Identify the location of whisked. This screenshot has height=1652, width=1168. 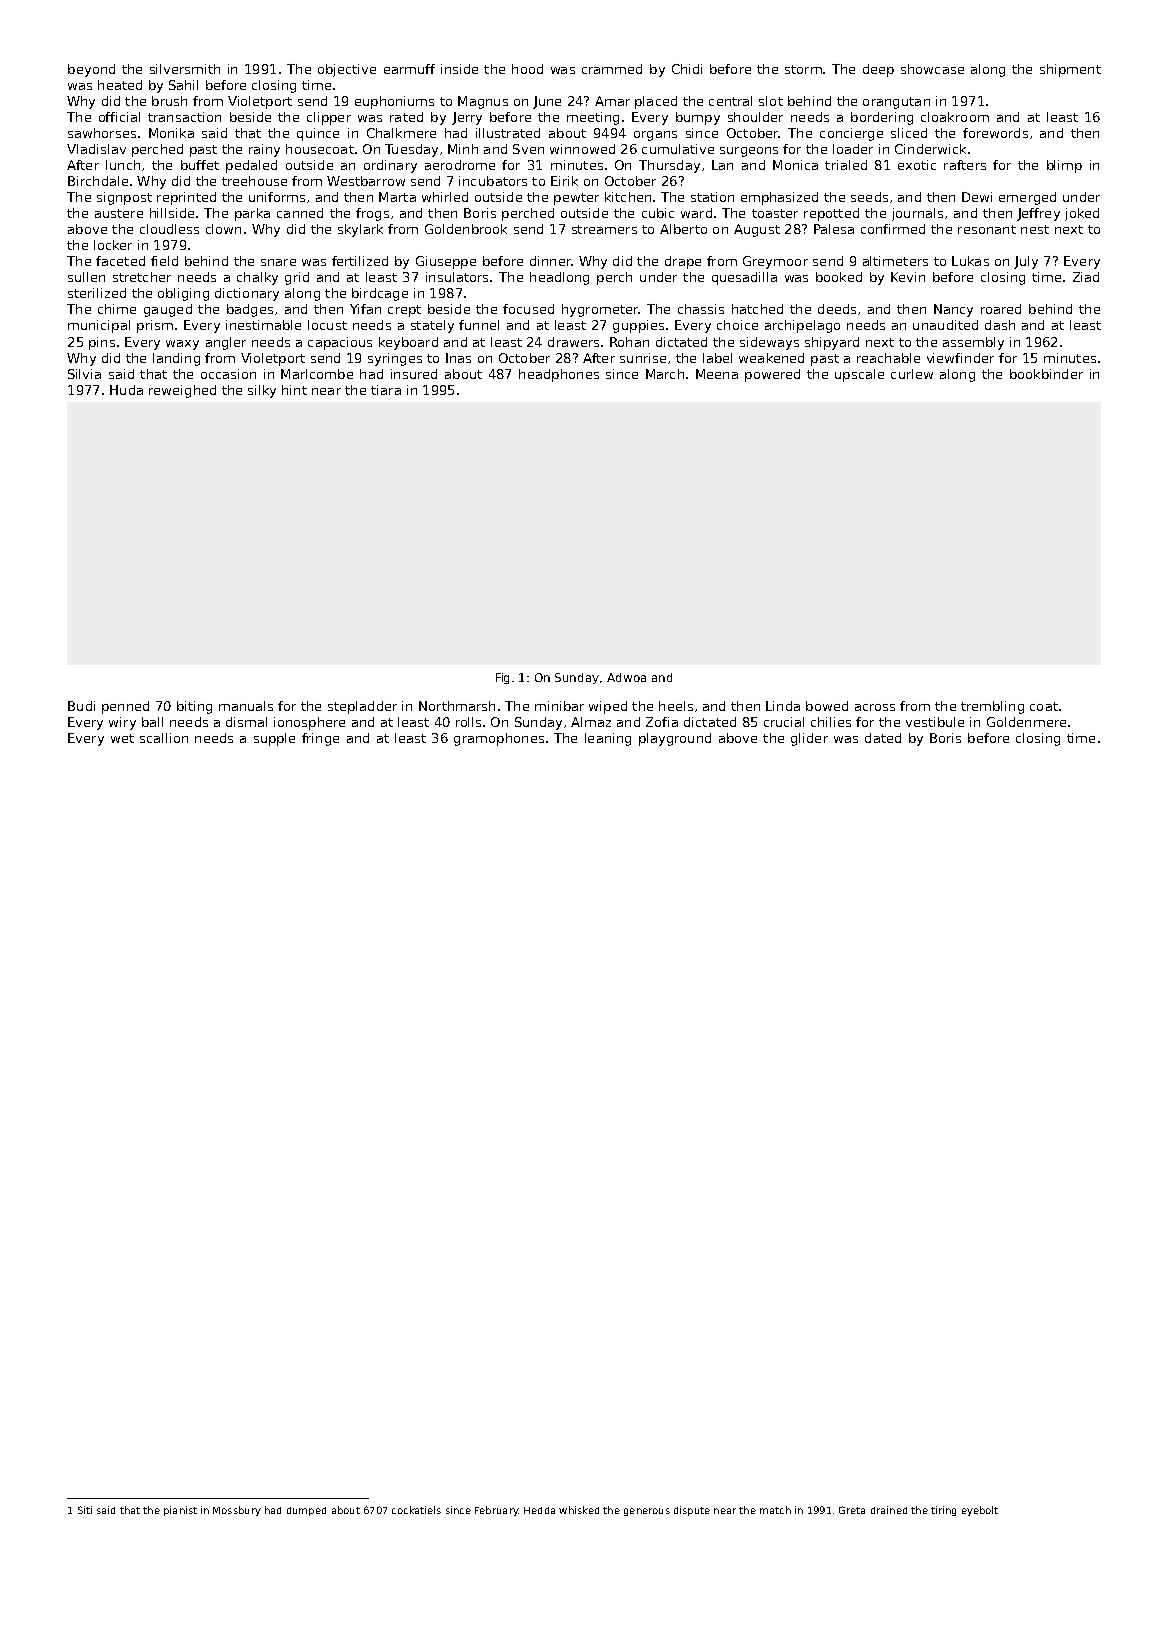
(579, 1510).
